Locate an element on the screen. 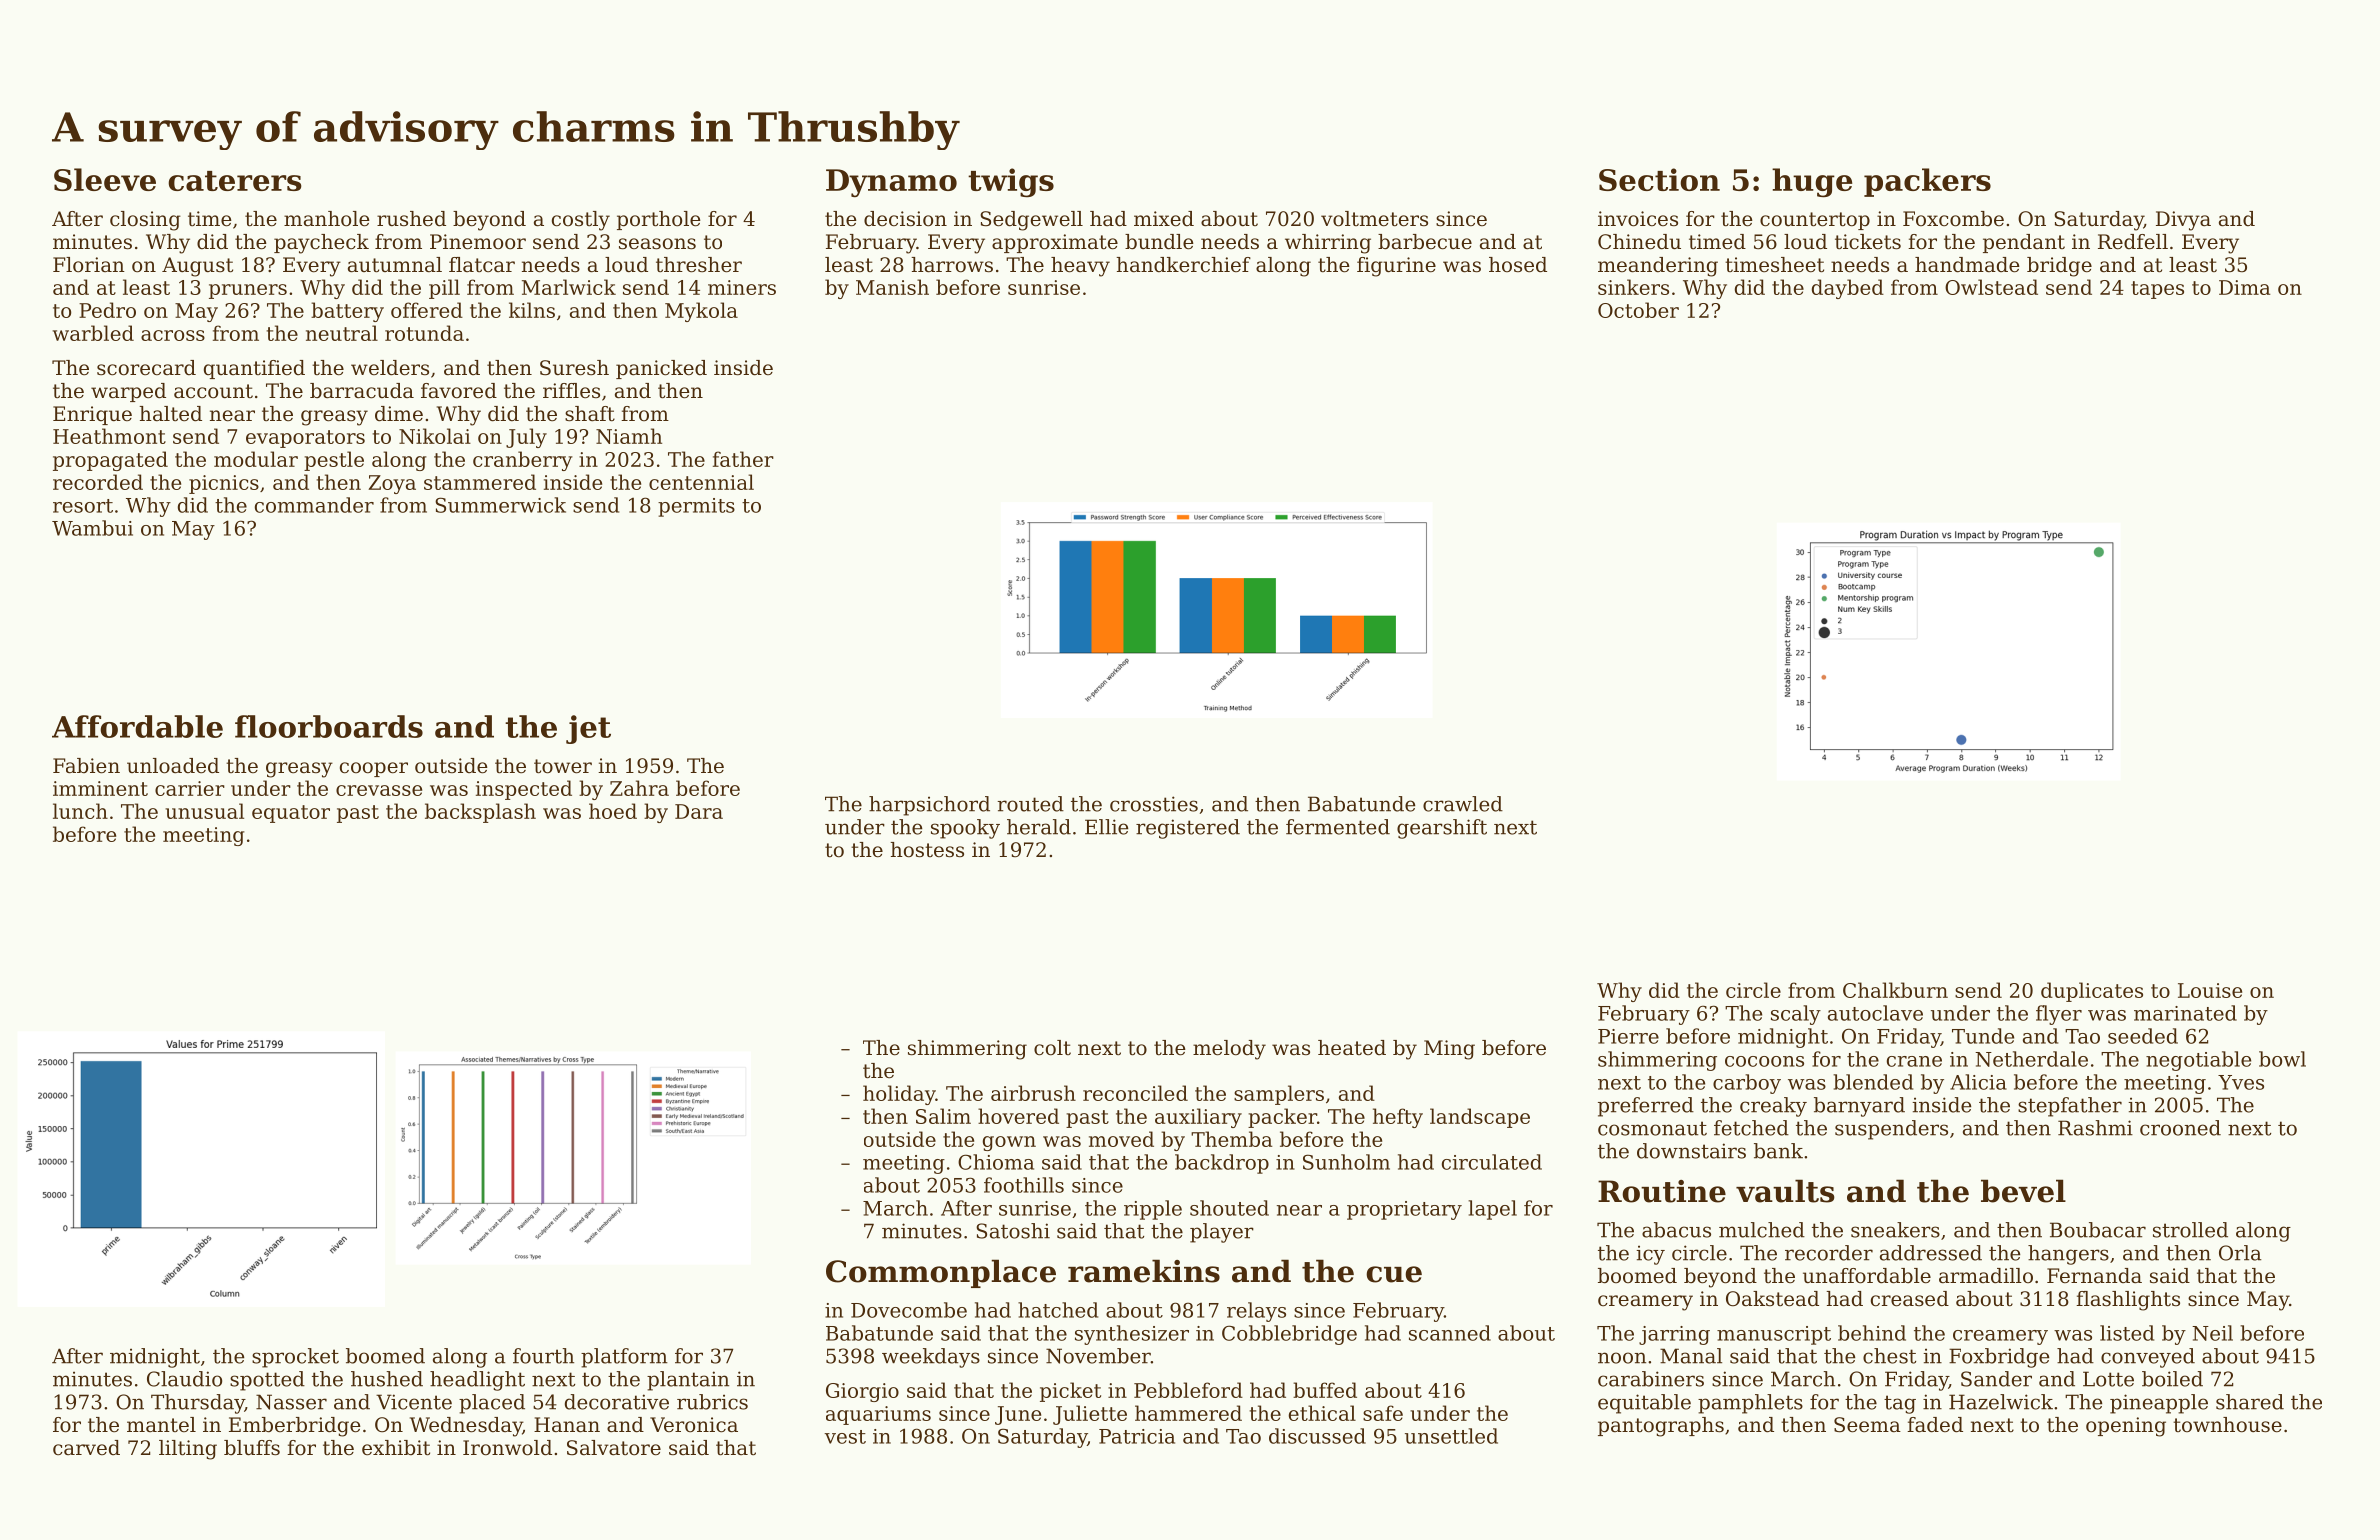 This screenshot has height=1540, width=2380. Louise is located at coordinates (2210, 990).
